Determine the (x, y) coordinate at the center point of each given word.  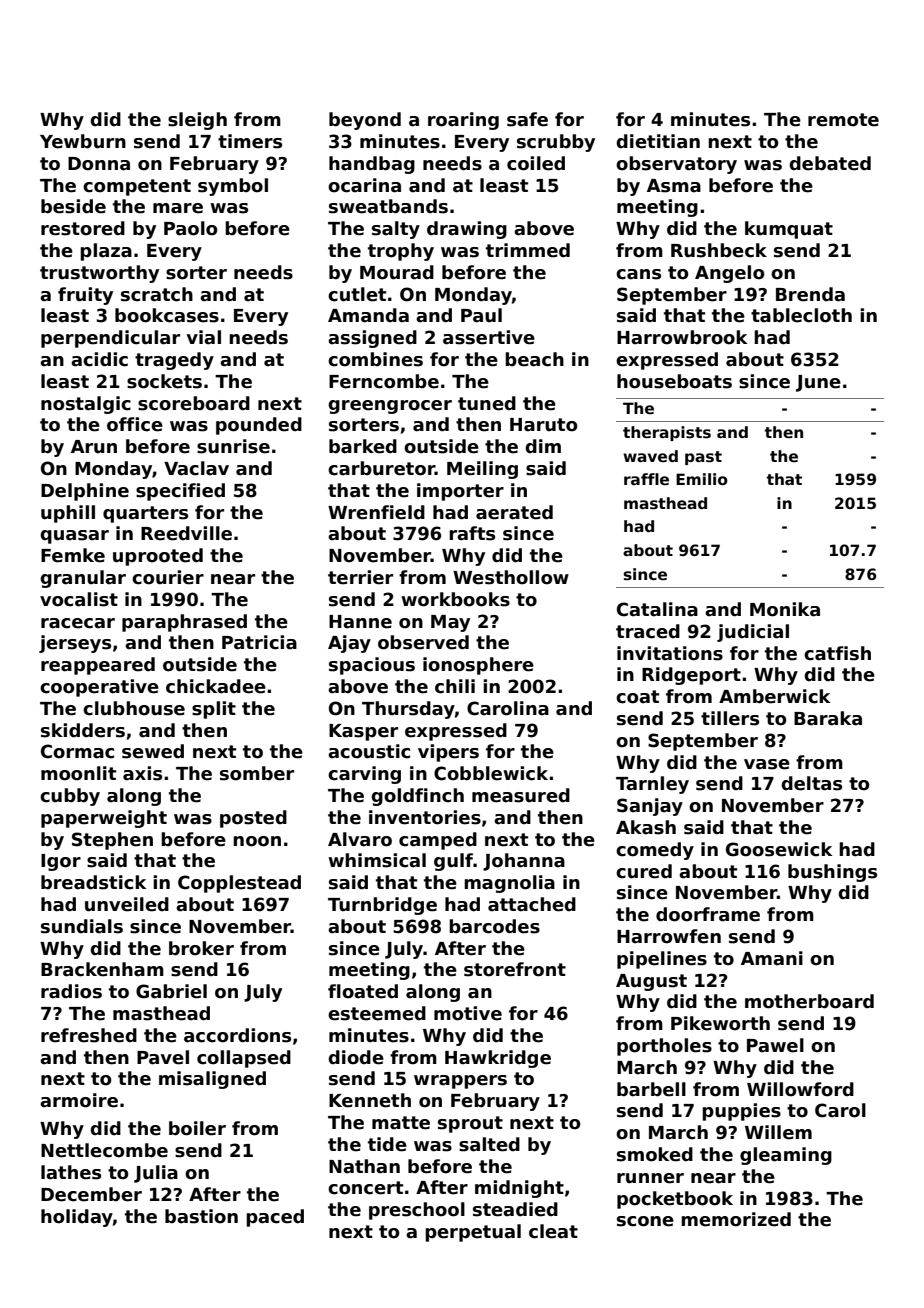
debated (830, 163)
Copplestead (239, 884)
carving (364, 775)
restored (83, 228)
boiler (197, 1128)
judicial (753, 633)
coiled (536, 163)
